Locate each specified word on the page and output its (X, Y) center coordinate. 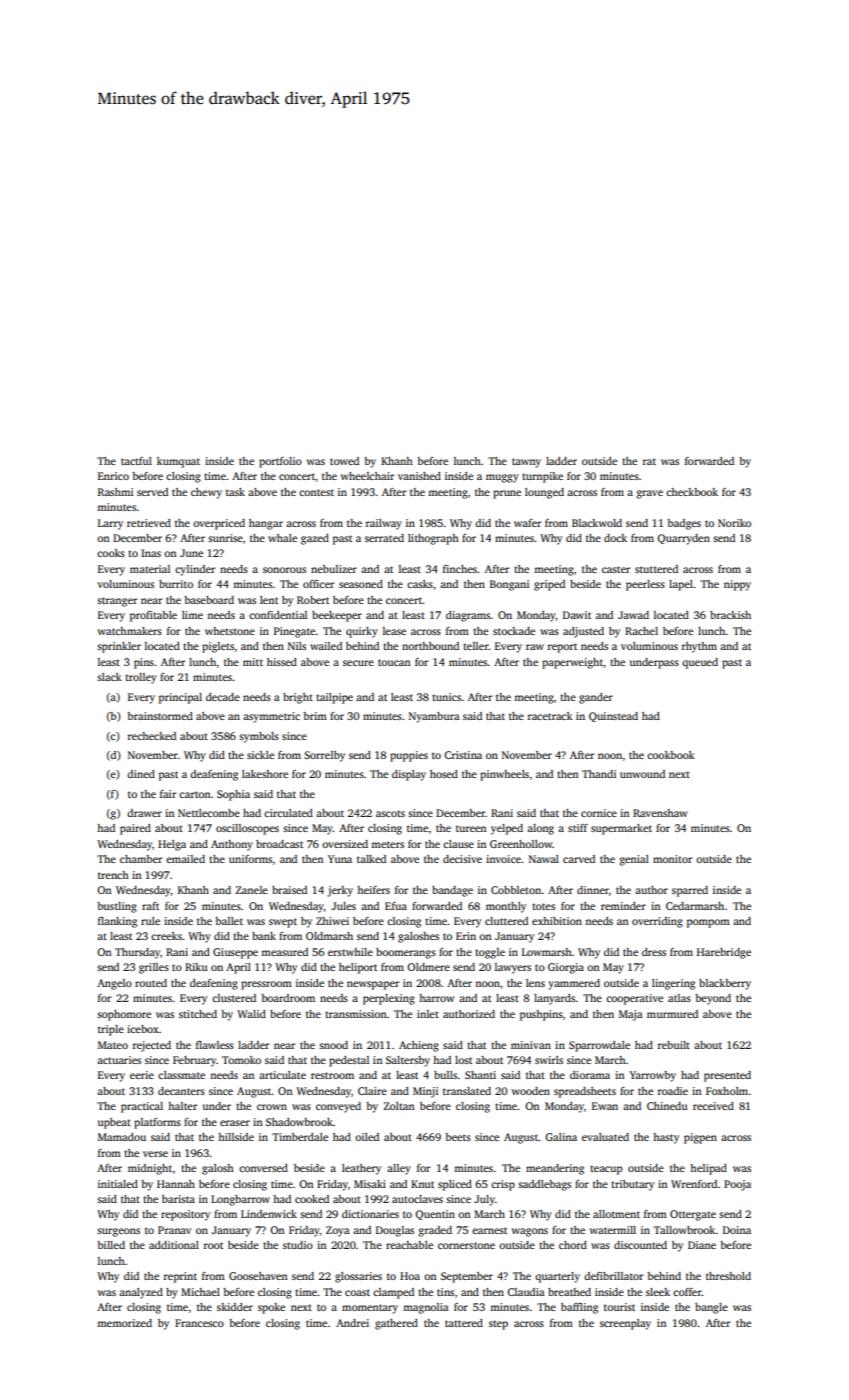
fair (168, 794)
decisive (462, 859)
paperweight (572, 663)
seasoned (361, 584)
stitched (198, 1014)
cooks (111, 553)
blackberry (725, 984)
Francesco (199, 1323)
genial (634, 860)
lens (535, 983)
